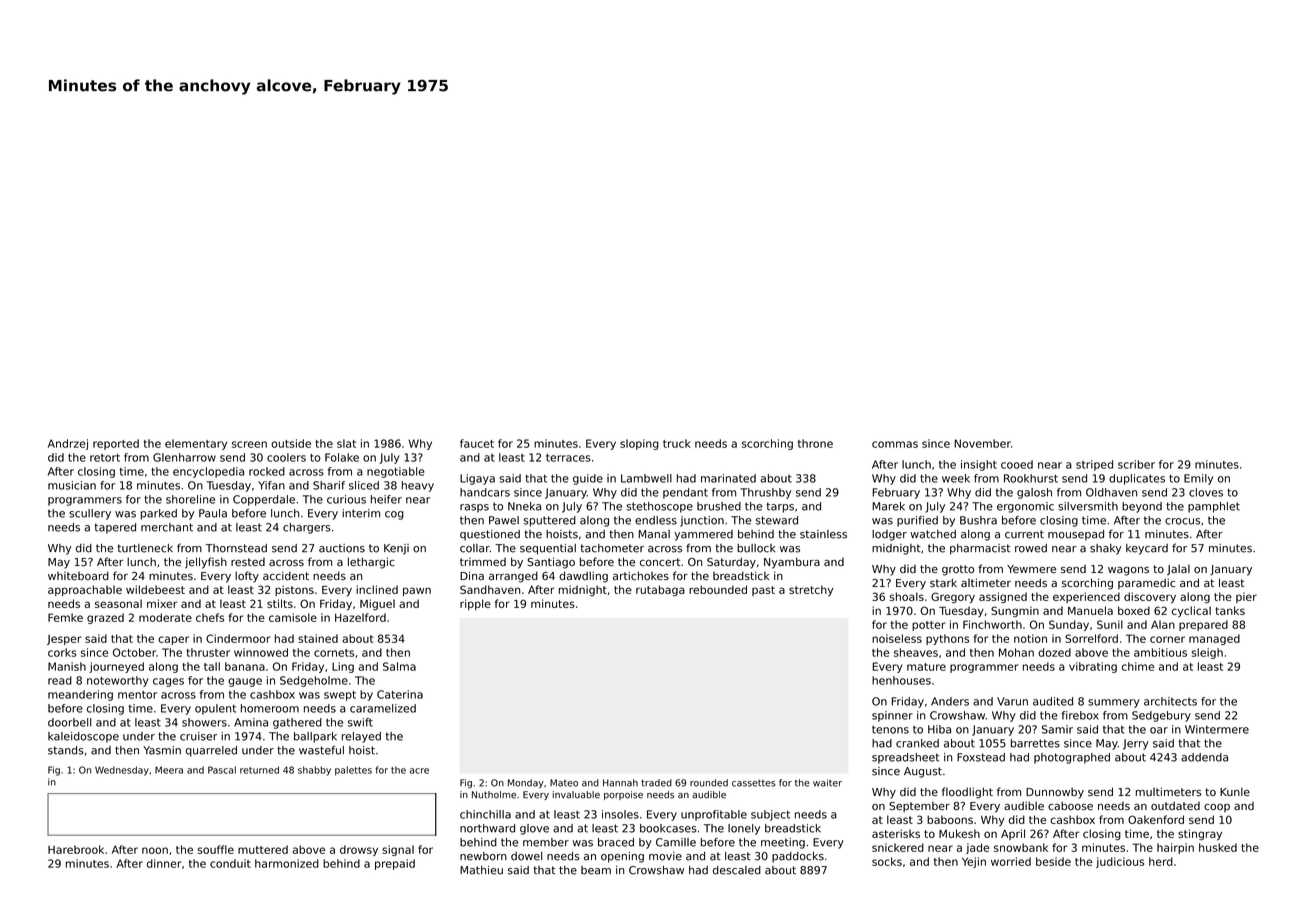 The image size is (1308, 924). What do you see at coordinates (238, 638) in the screenshot?
I see `Cindermoor` at bounding box center [238, 638].
